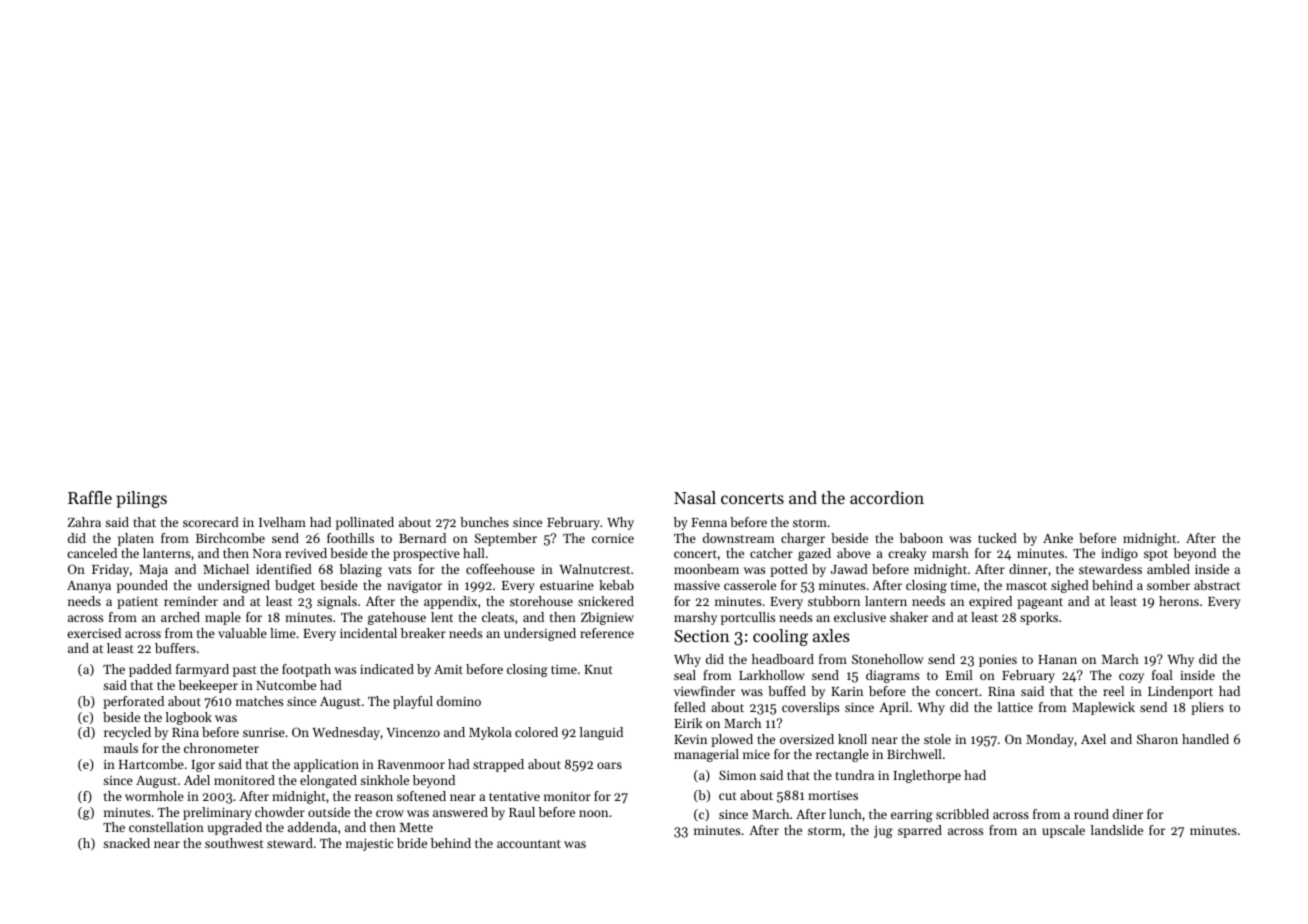 The width and height of the page is (1308, 924). What do you see at coordinates (909, 617) in the page?
I see `shaker` at bounding box center [909, 617].
